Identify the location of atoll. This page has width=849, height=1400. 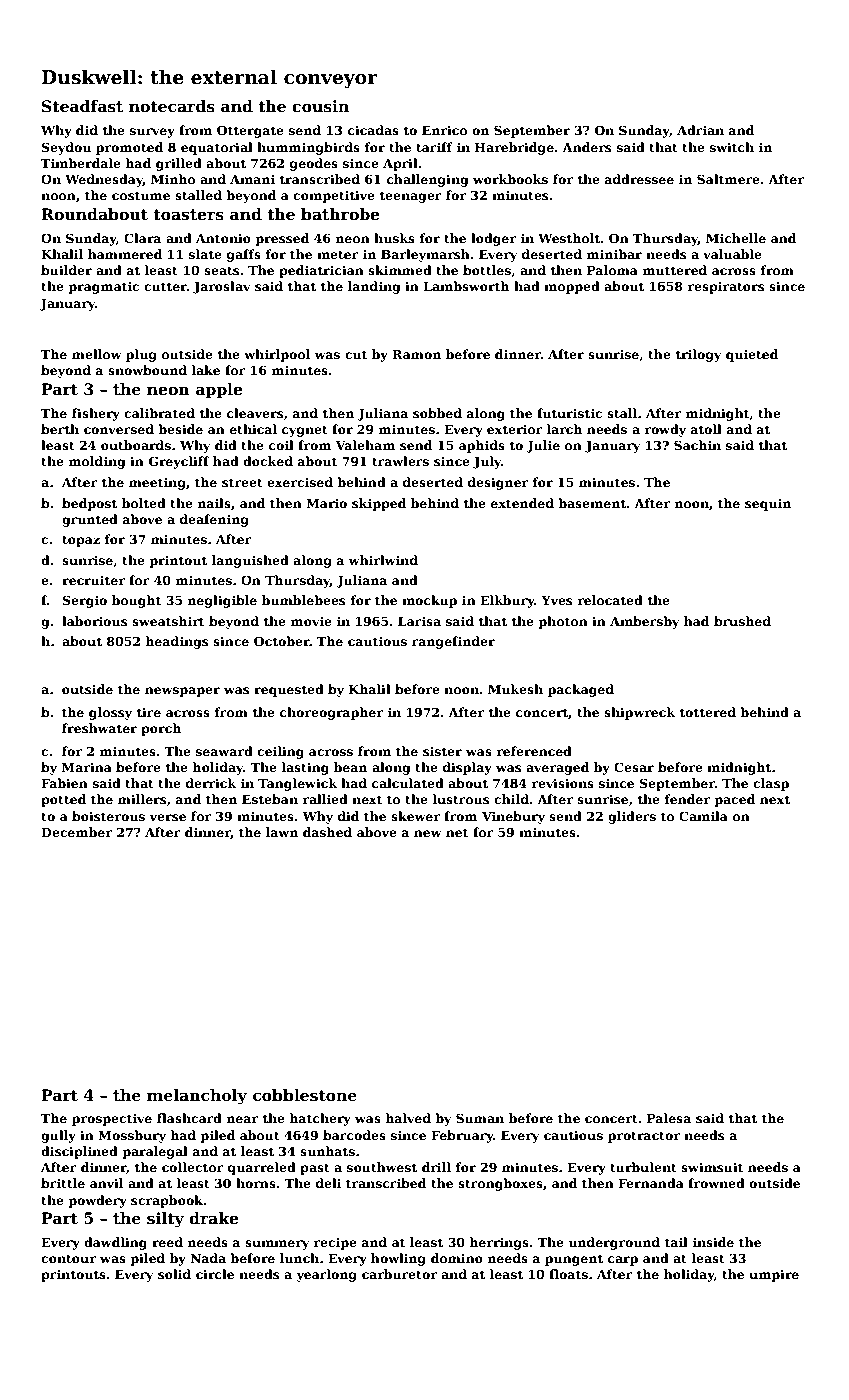
(706, 429).
